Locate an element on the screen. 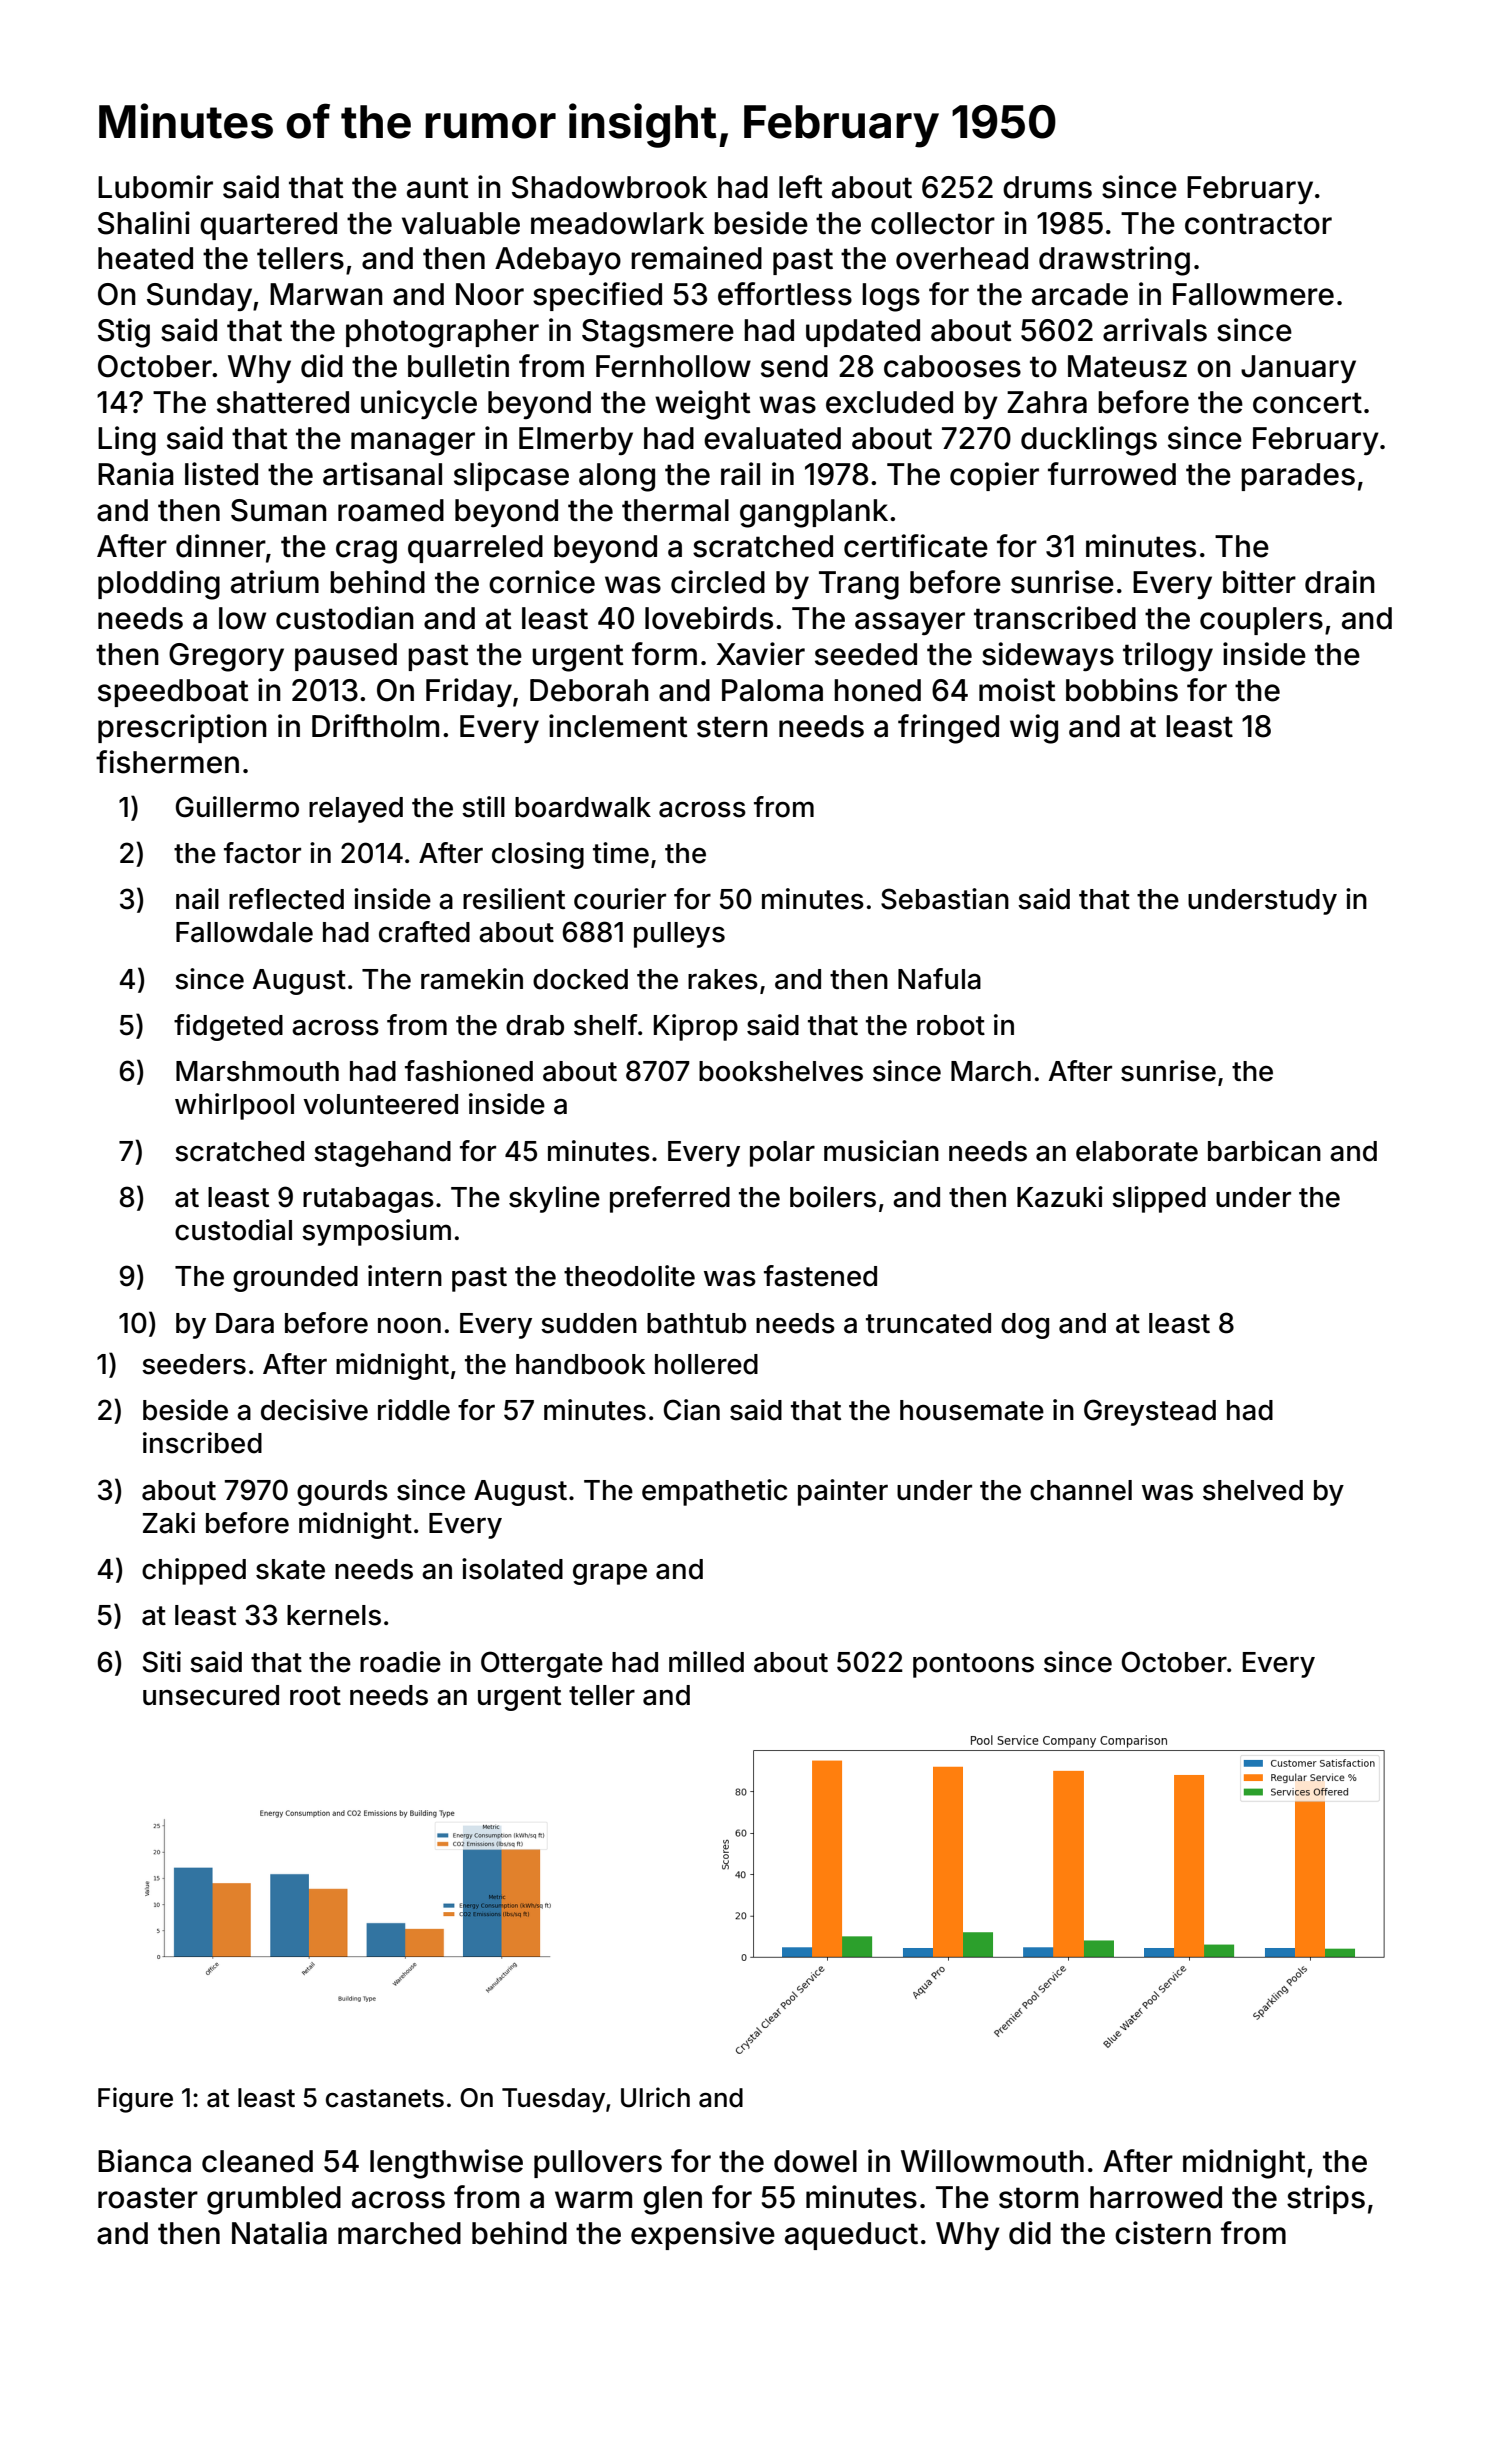 The height and width of the screenshot is (2464, 1496). Ulrich is located at coordinates (655, 2097).
